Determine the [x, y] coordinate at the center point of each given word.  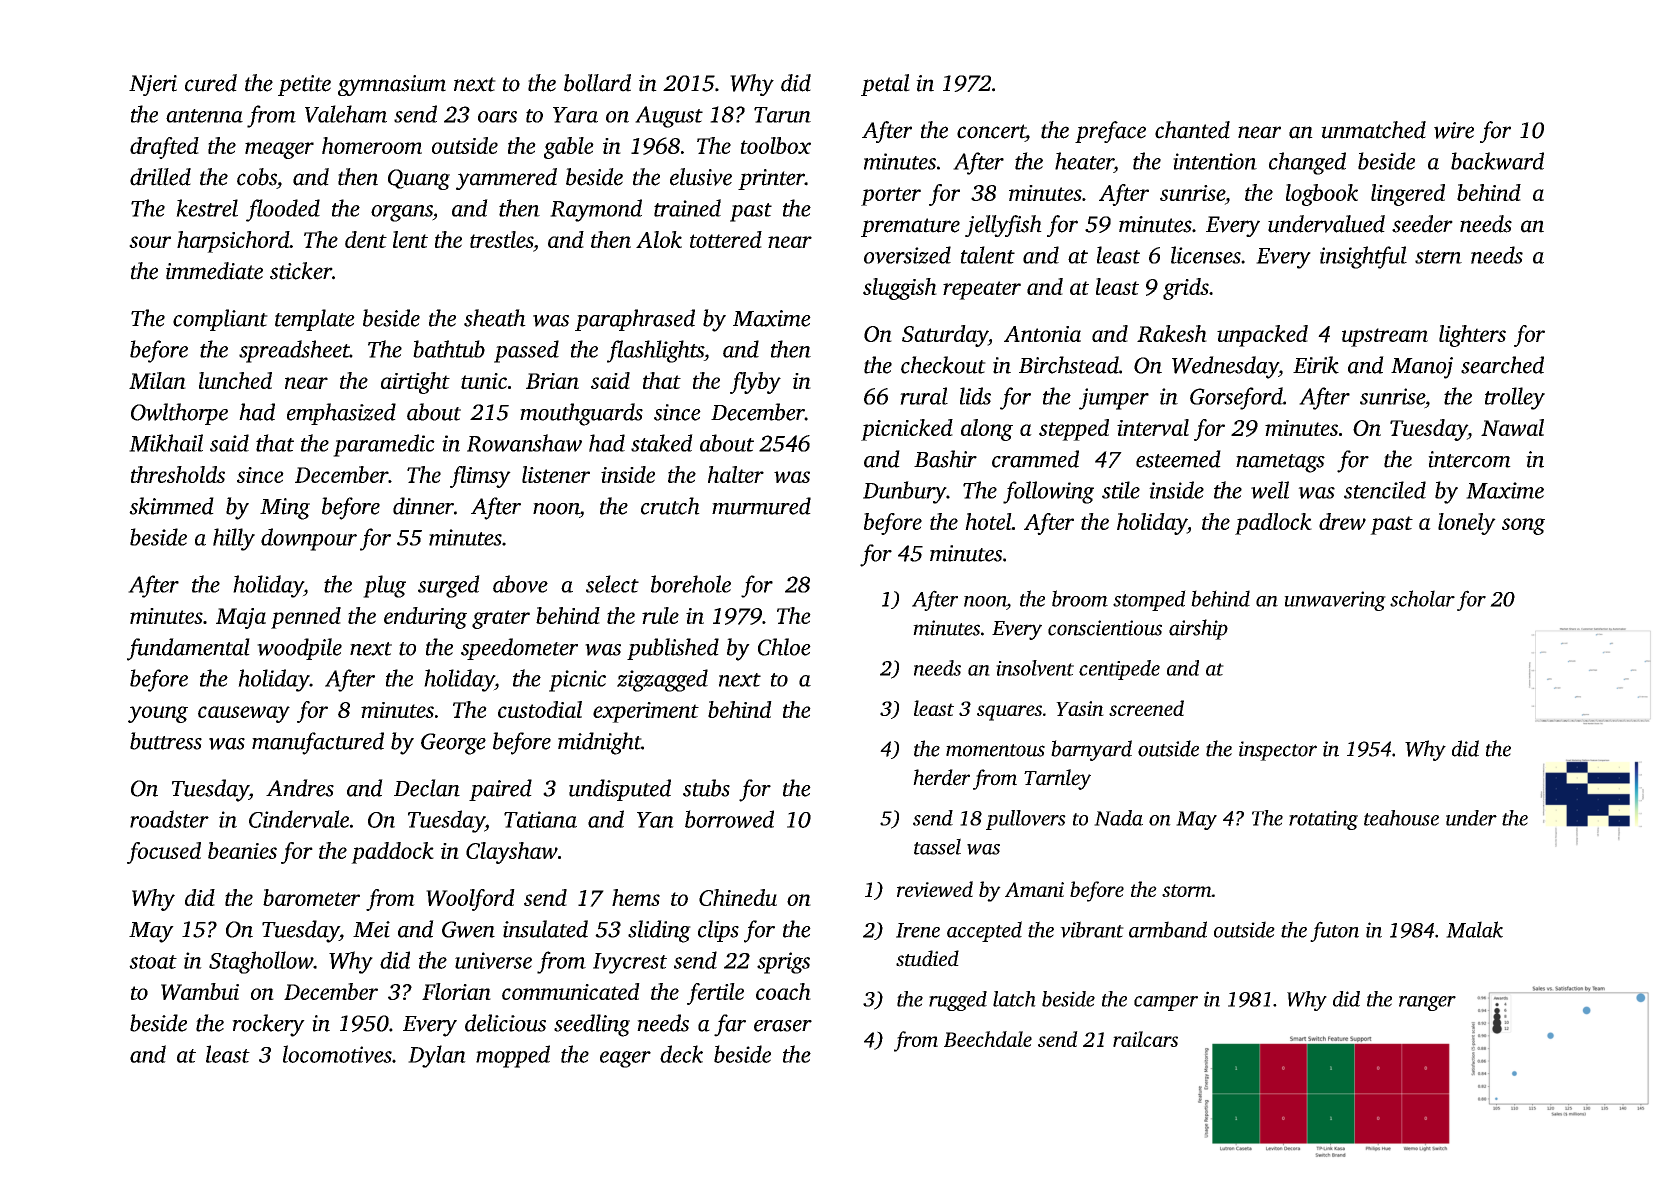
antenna [204, 116]
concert [991, 132]
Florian [456, 991]
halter [736, 474]
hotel [988, 521]
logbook [1322, 195]
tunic [484, 381]
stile [1121, 490]
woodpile [299, 649]
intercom [1469, 459]
